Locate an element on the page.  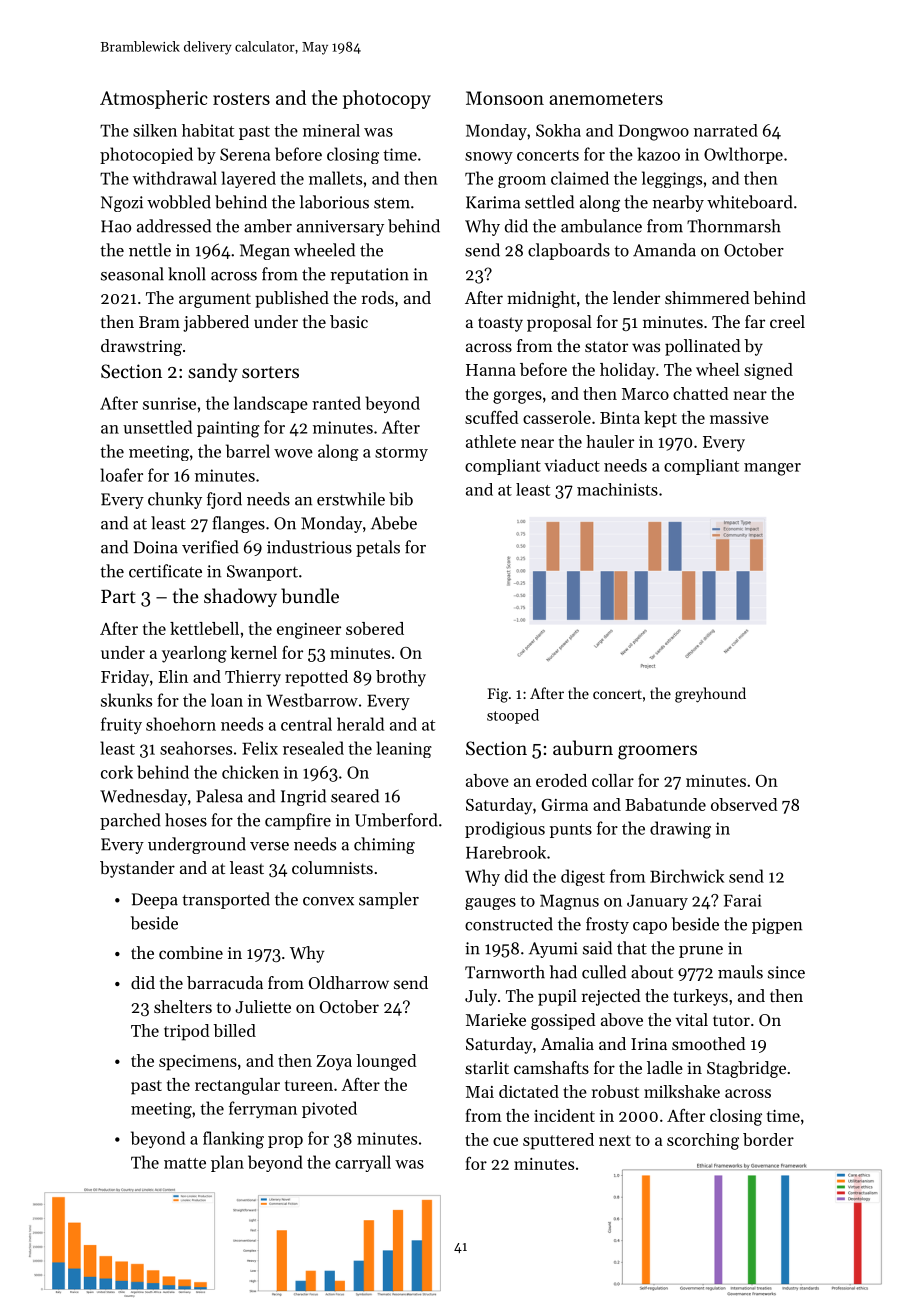
transported is located at coordinates (226, 900).
